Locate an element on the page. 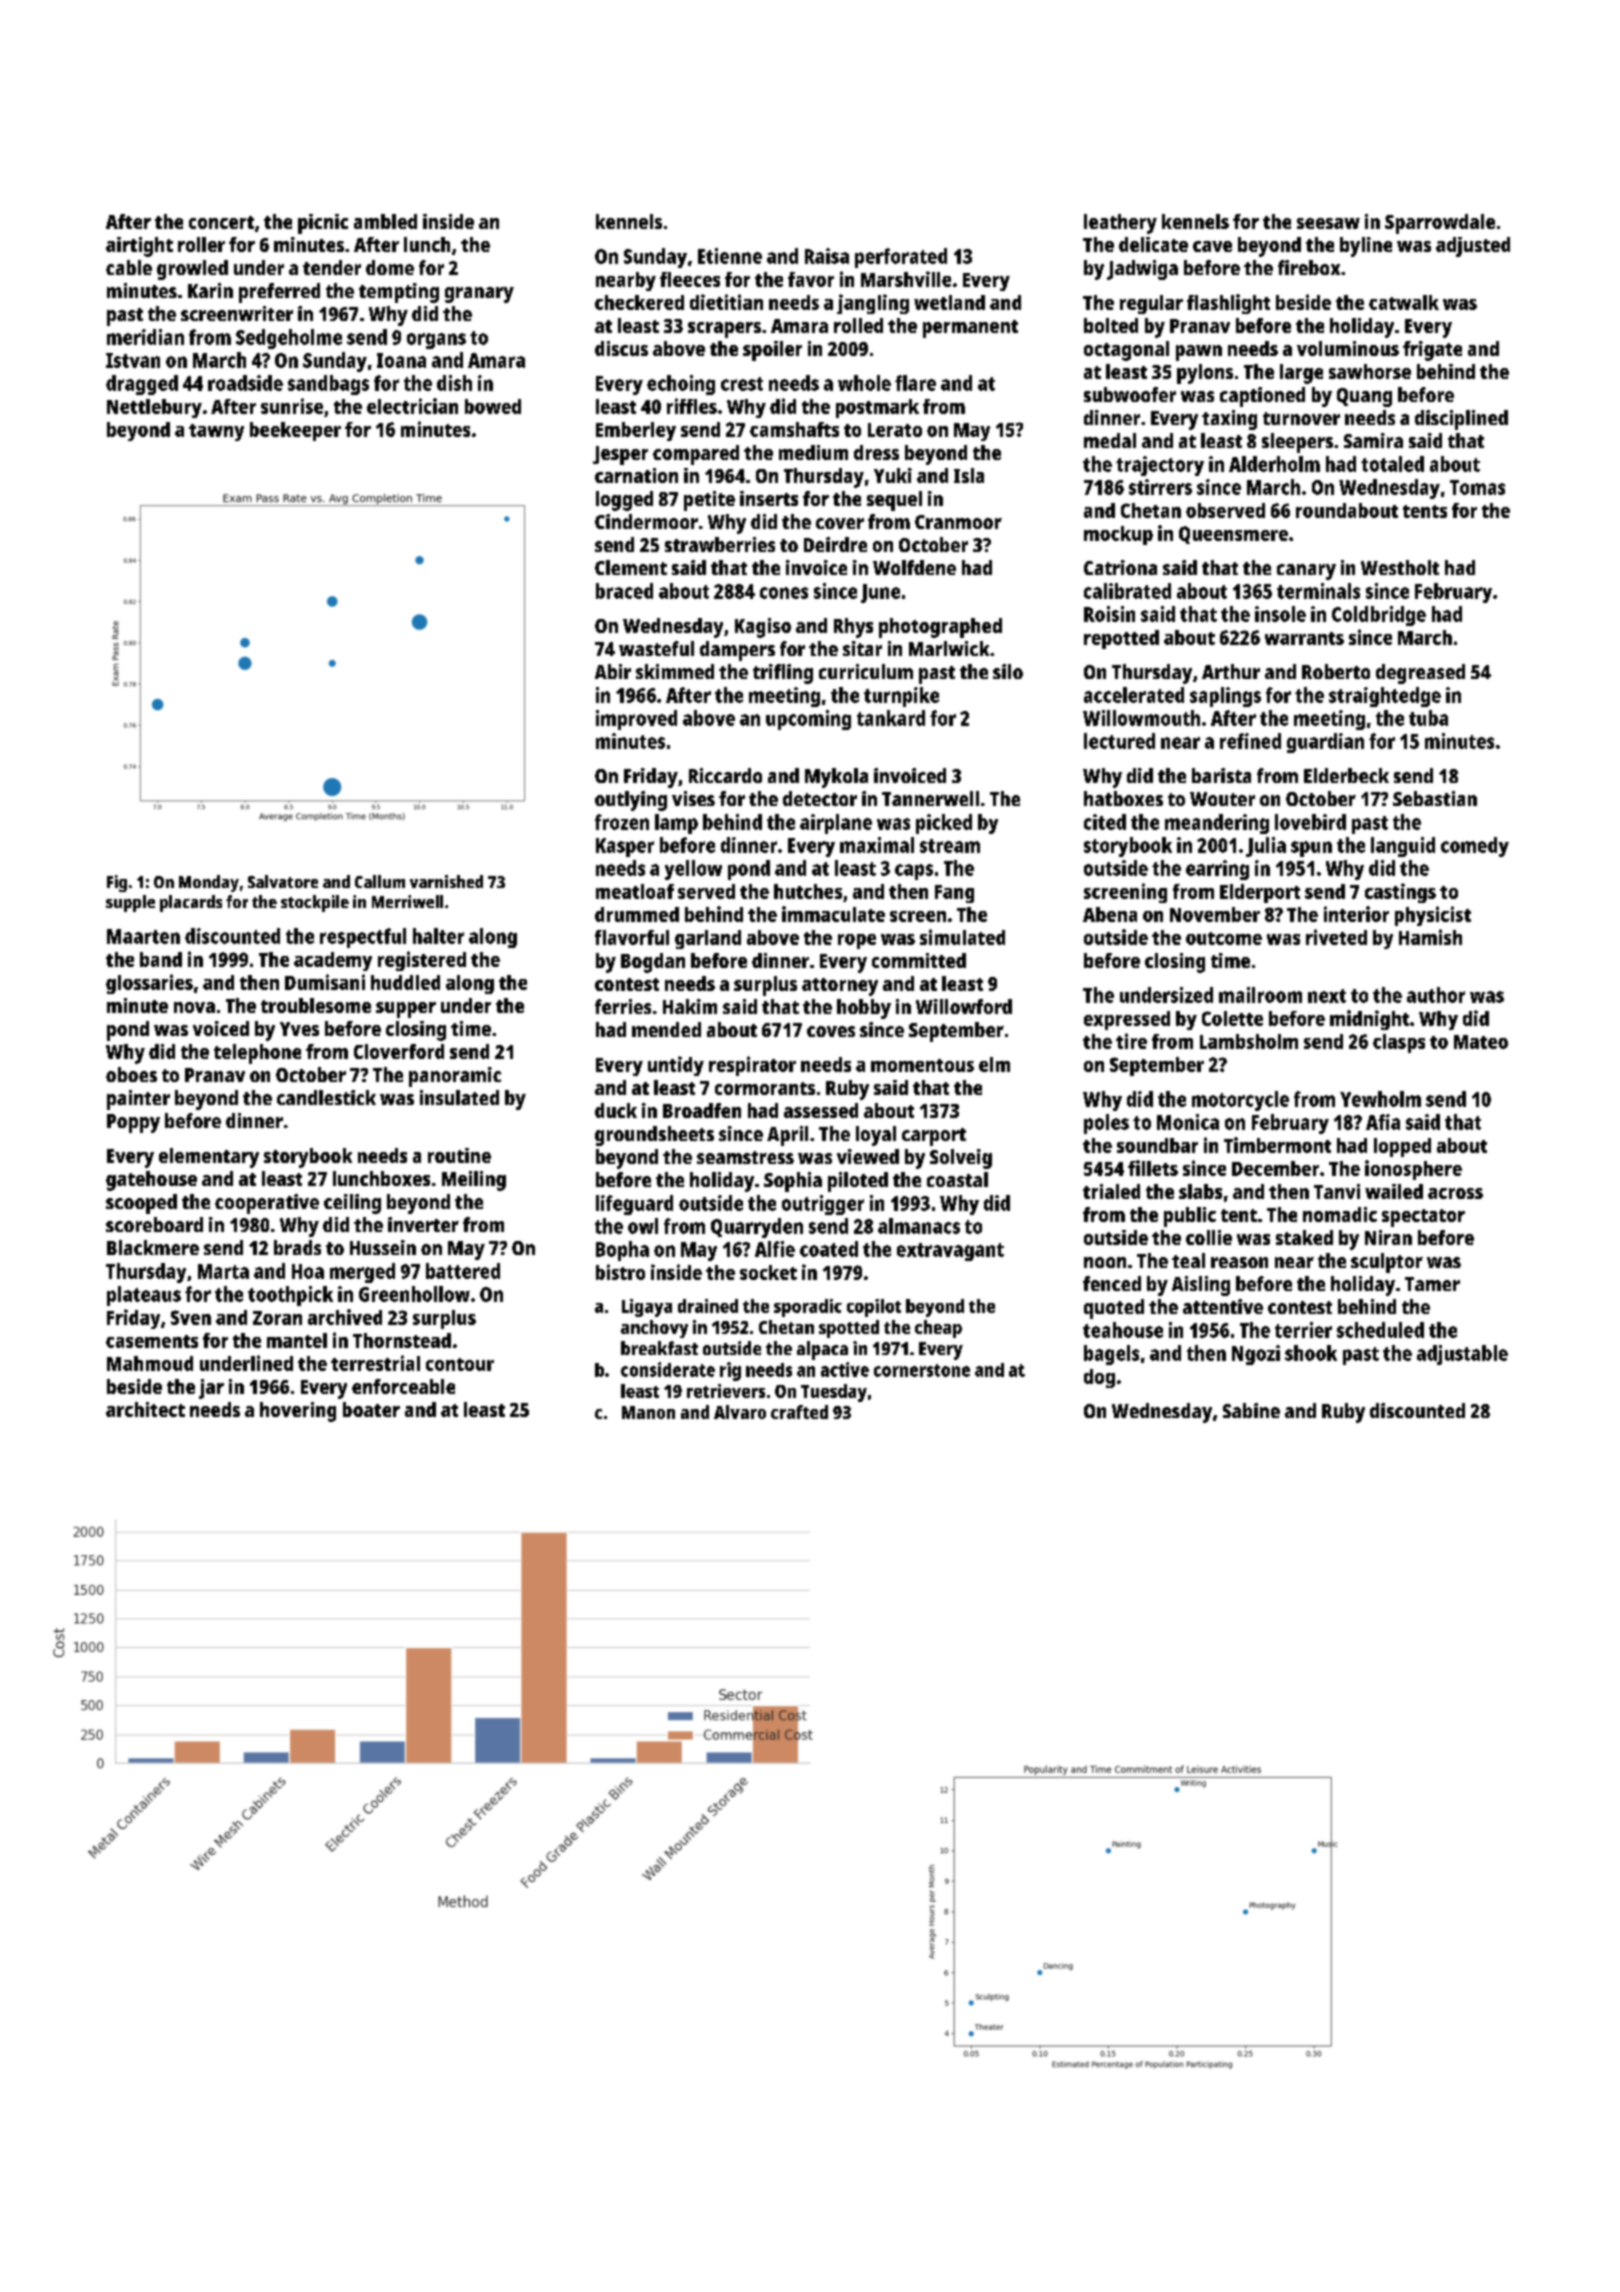 Image resolution: width=1620 pixels, height=2292 pixels. Raisa is located at coordinates (827, 256).
